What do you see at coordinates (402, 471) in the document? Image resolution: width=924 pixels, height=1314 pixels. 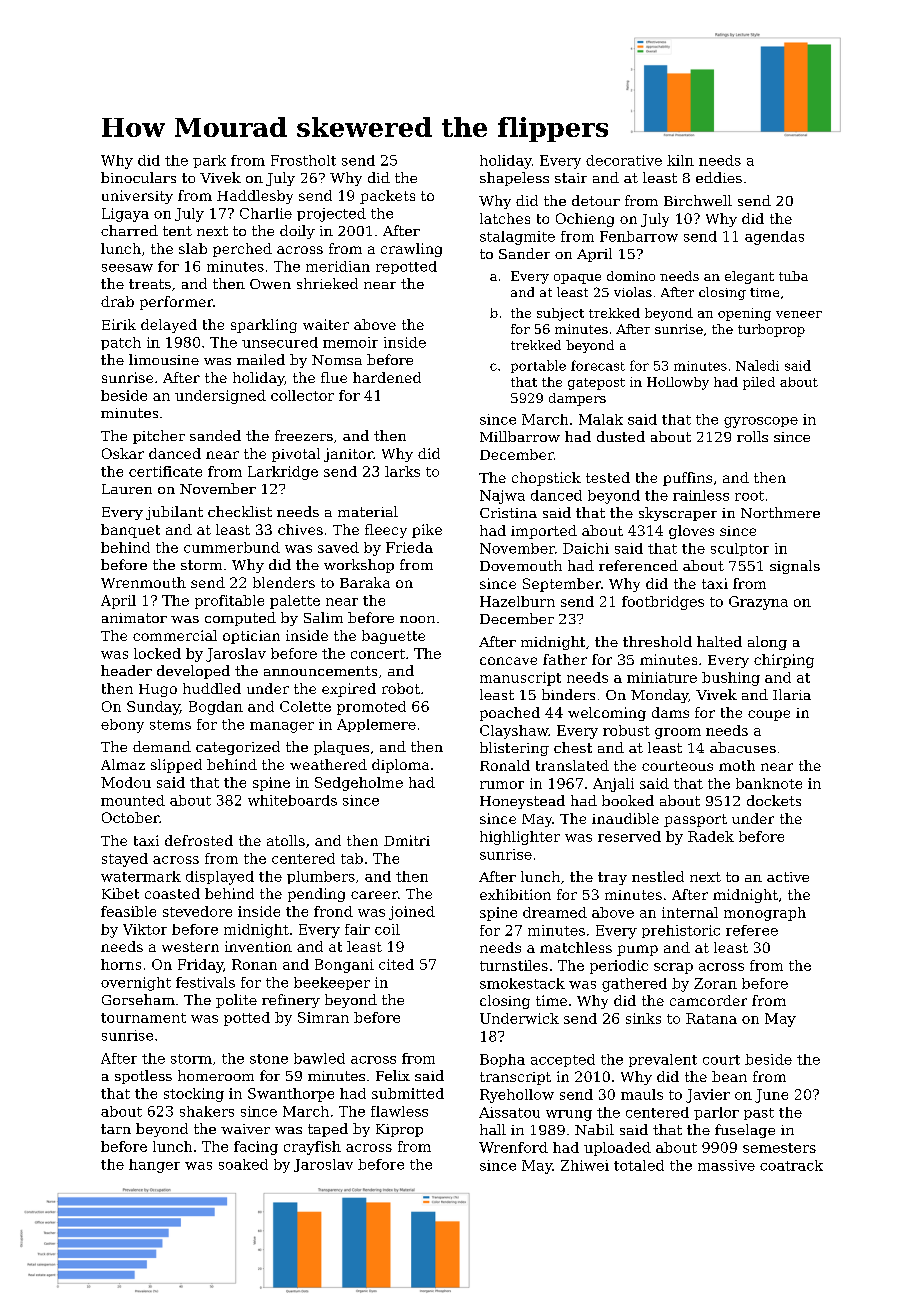 I see `larks` at bounding box center [402, 471].
